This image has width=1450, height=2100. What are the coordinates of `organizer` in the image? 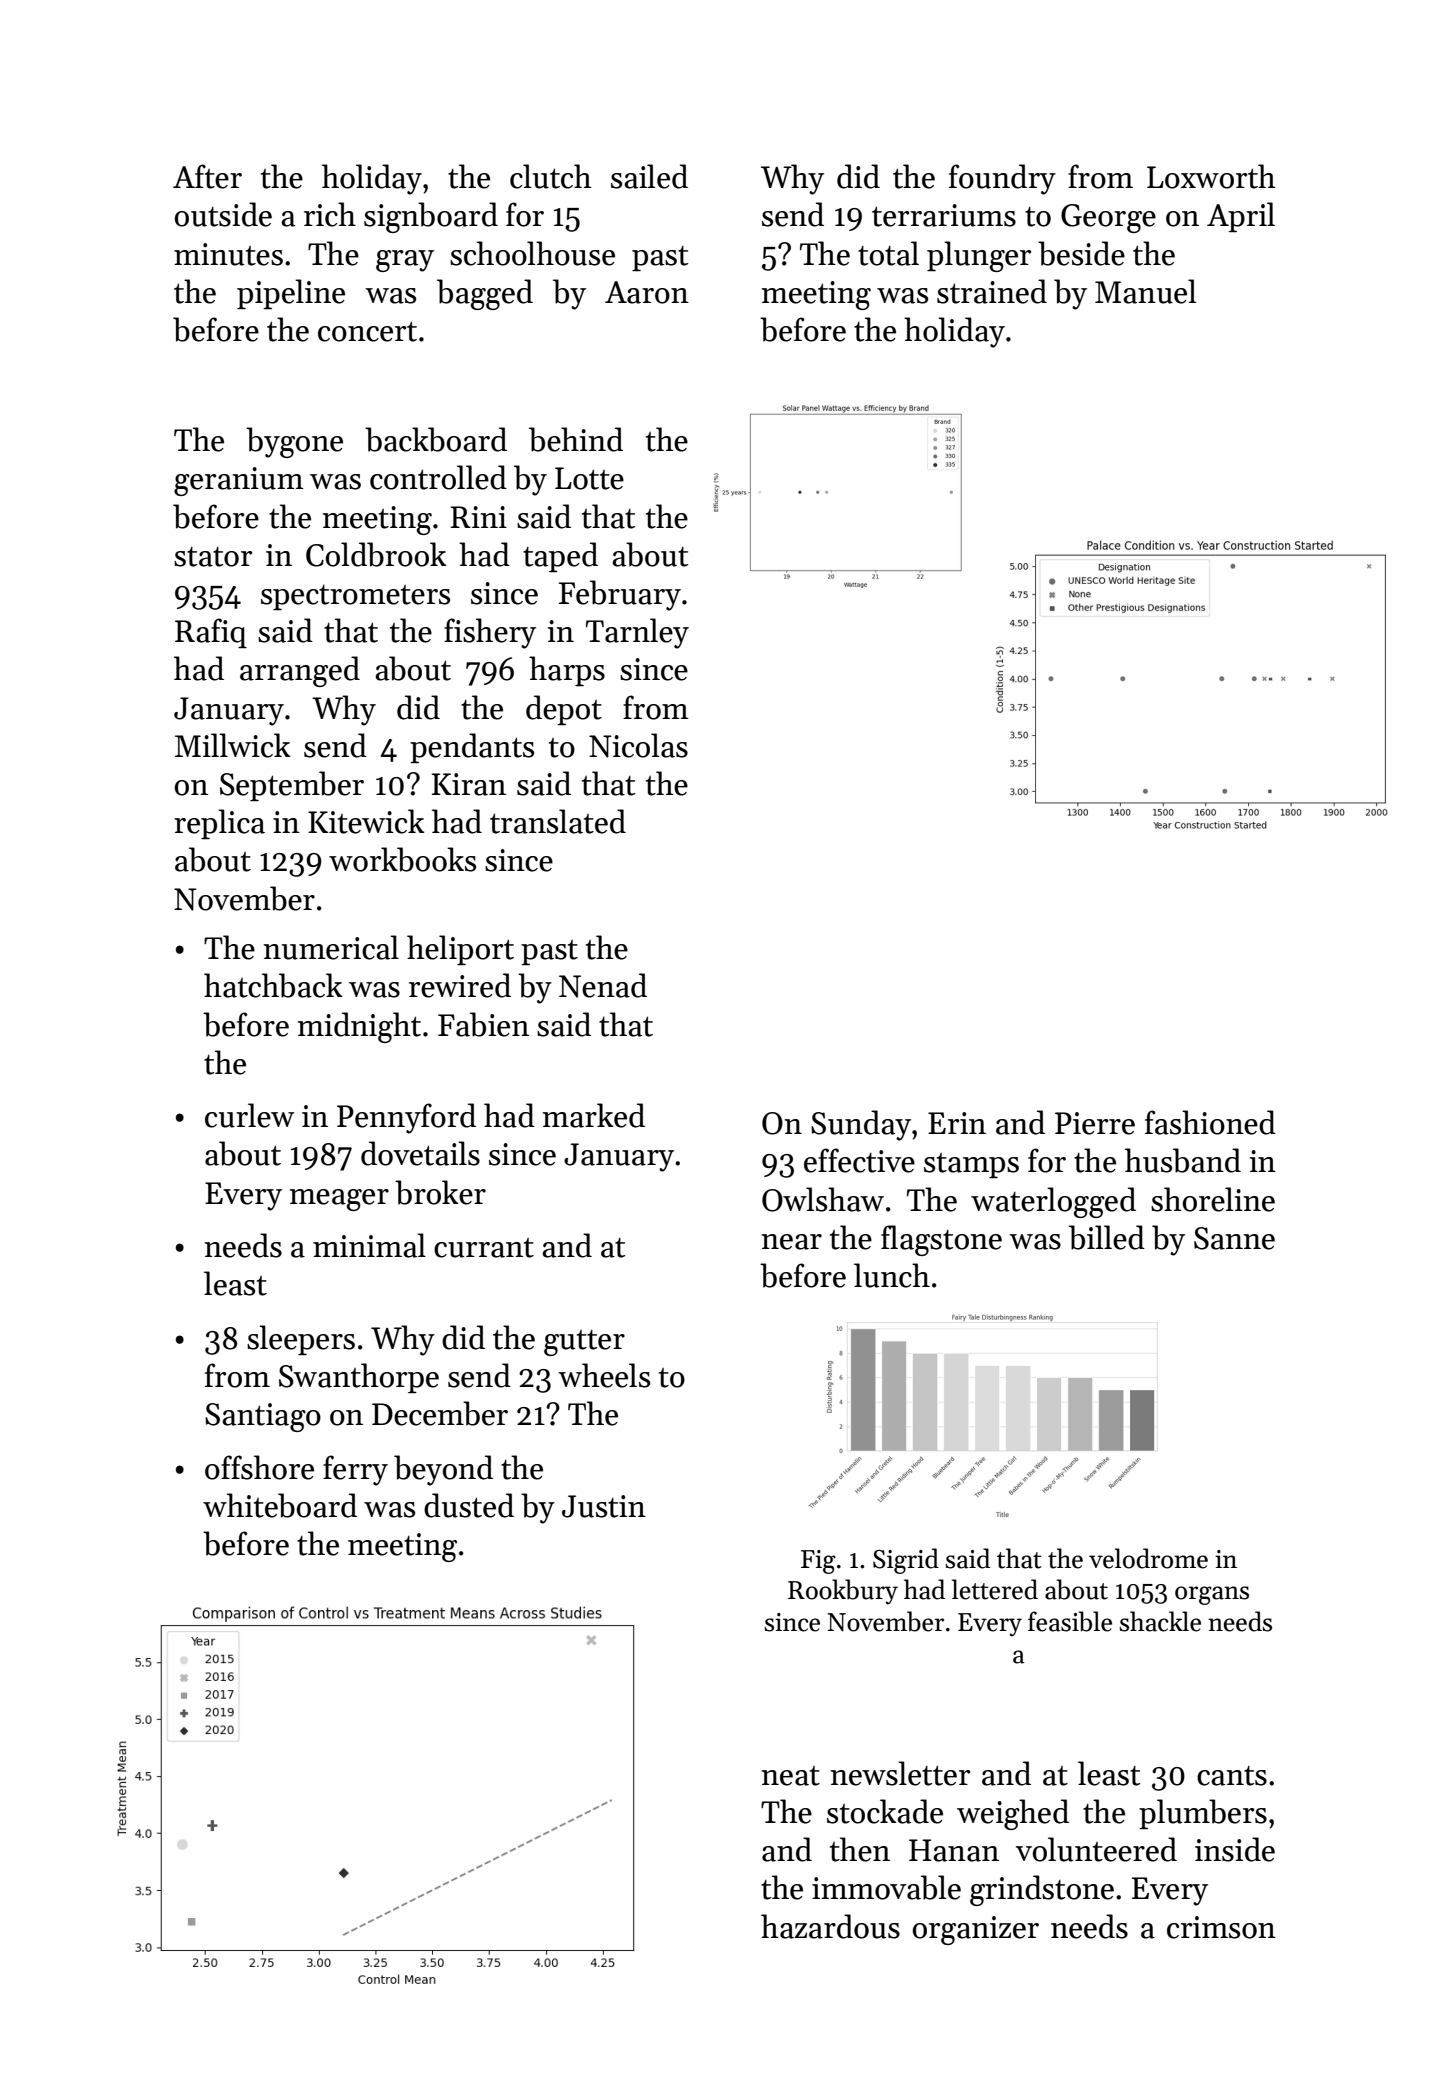 It's located at (975, 1930).
